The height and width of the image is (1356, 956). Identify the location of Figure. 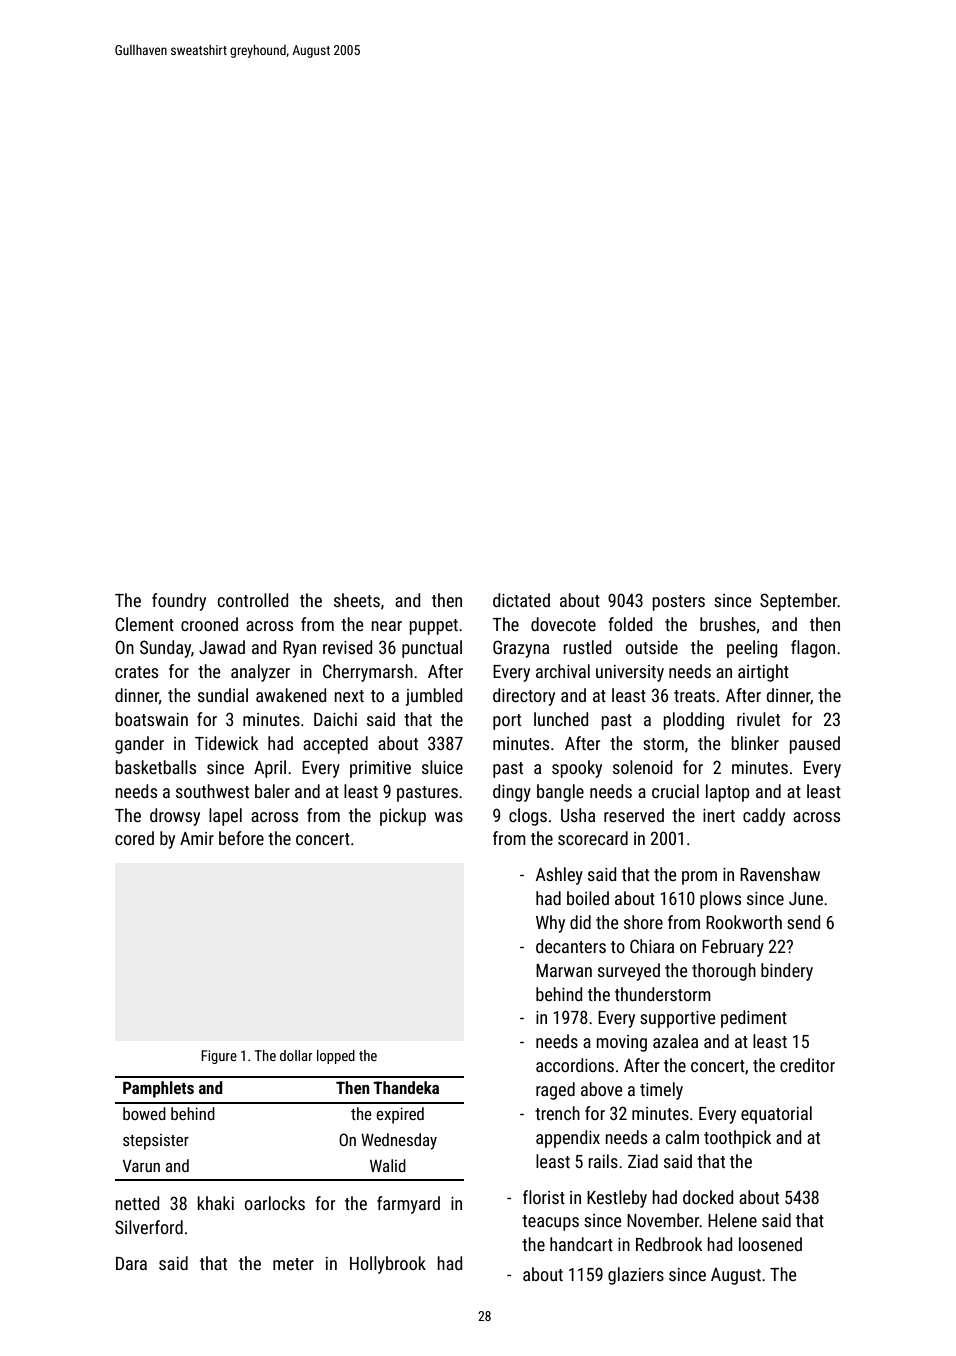
(219, 1057).
